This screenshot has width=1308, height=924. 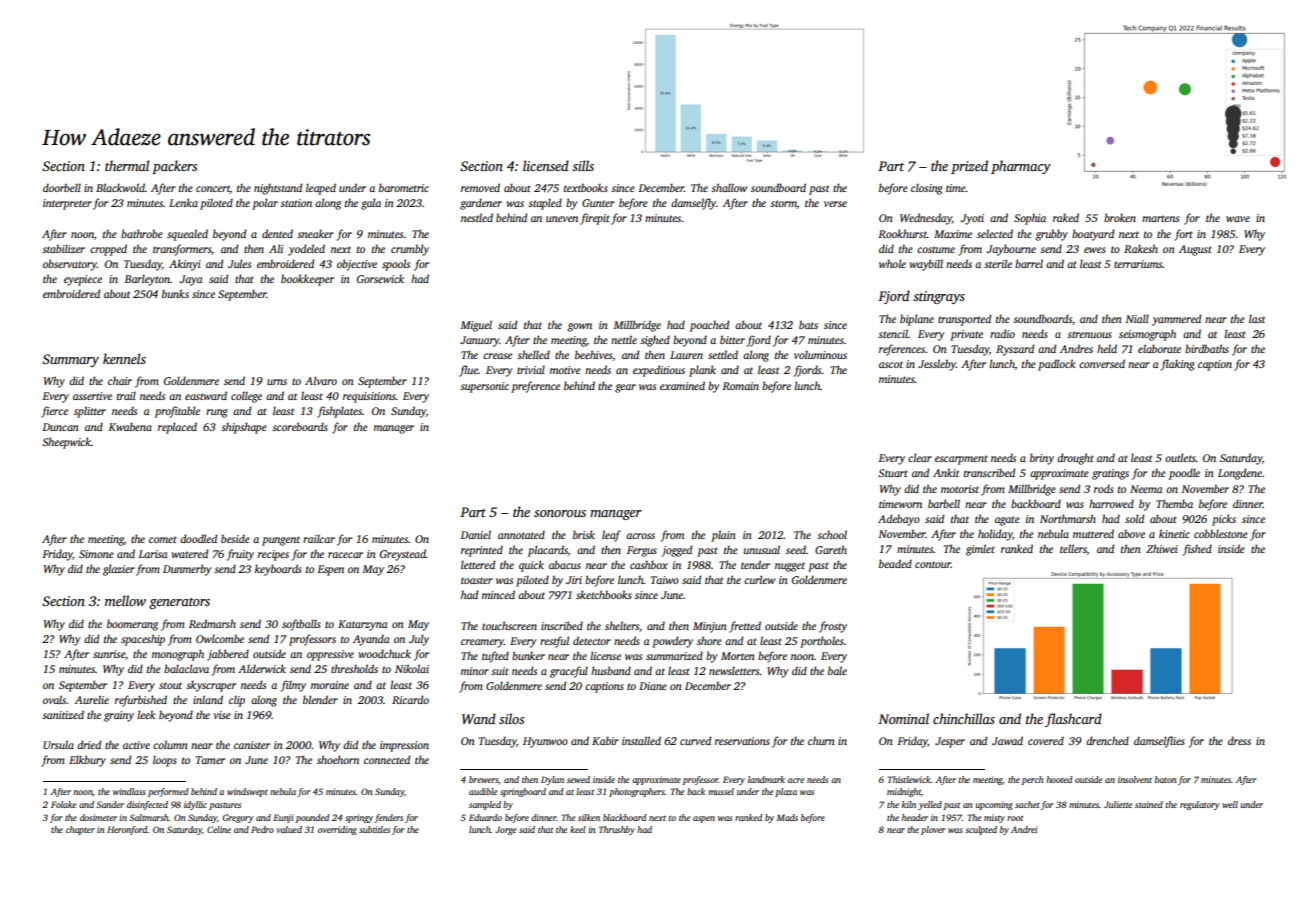 I want to click on outlets, so click(x=1180, y=457).
